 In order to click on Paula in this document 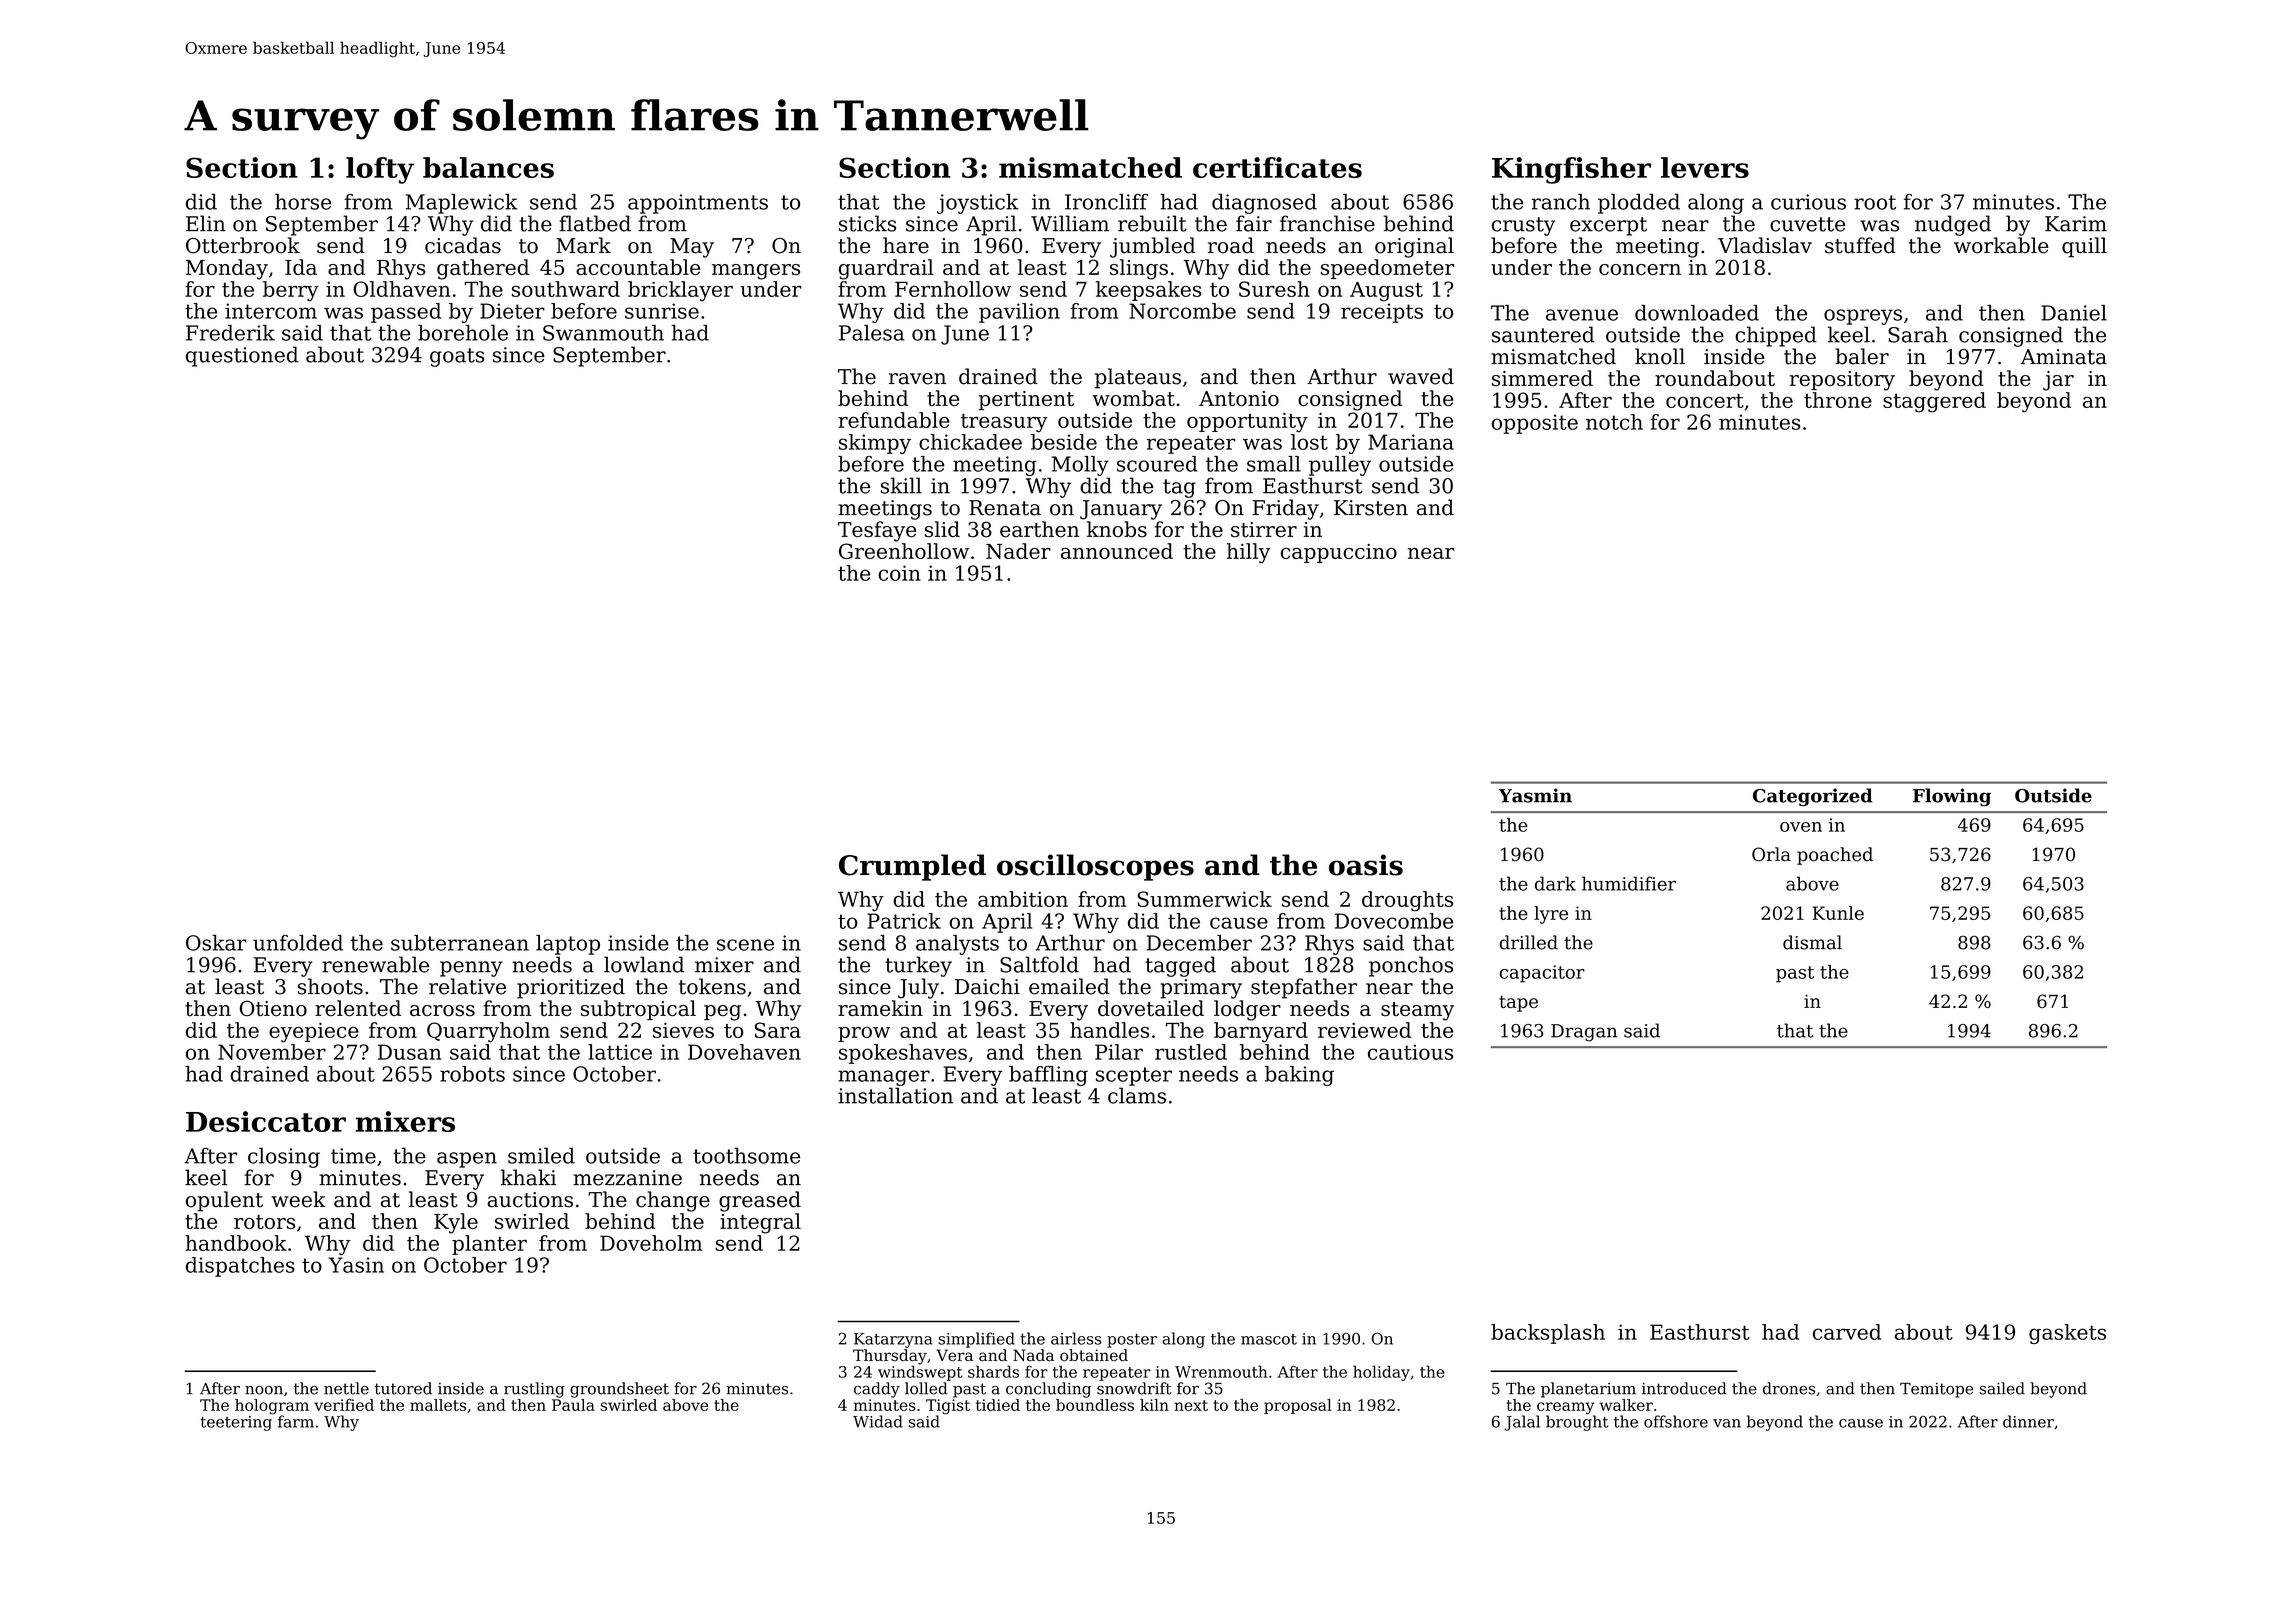, I will do `click(573, 1405)`.
